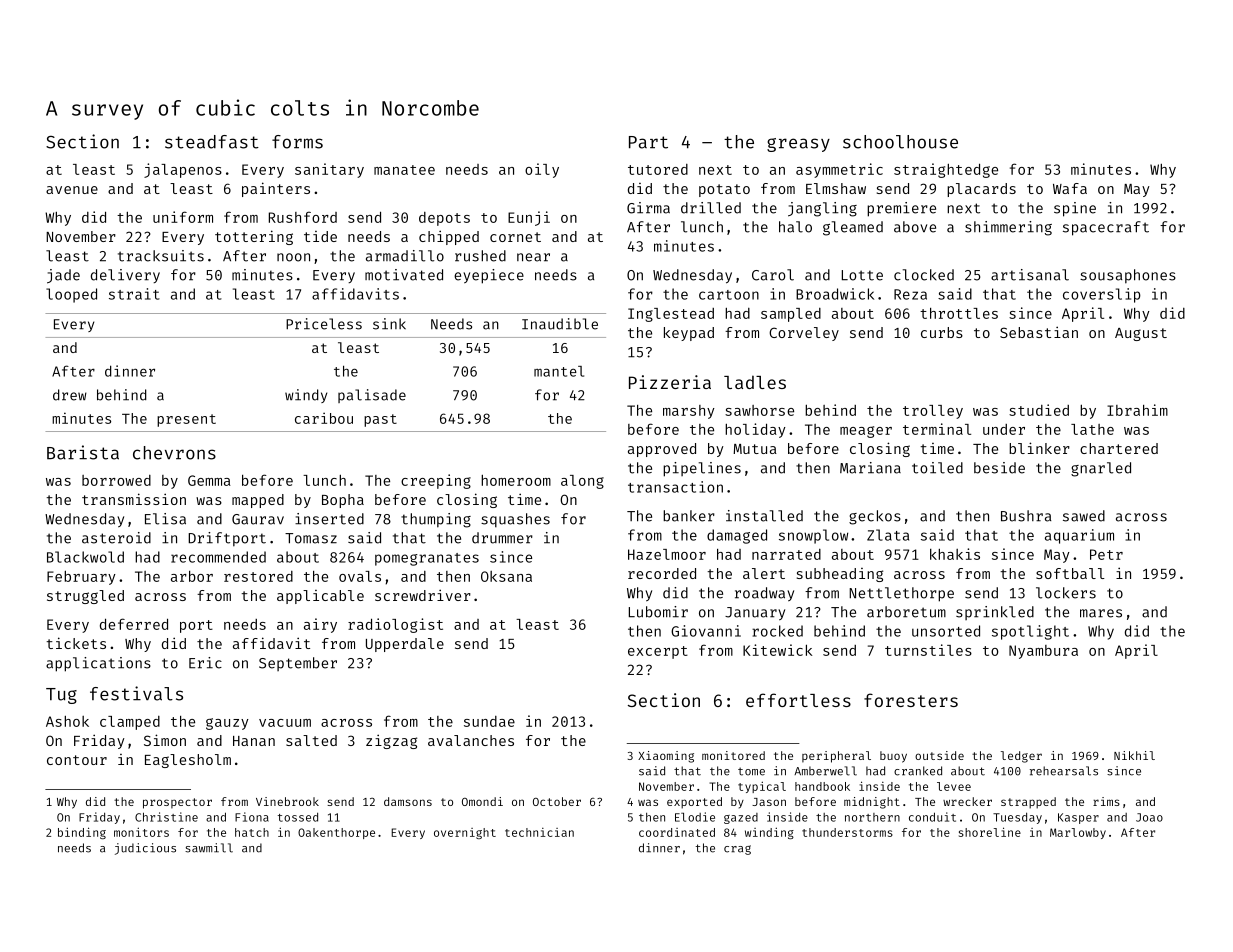 This page has width=1233, height=952. I want to click on khakis, so click(955, 554).
